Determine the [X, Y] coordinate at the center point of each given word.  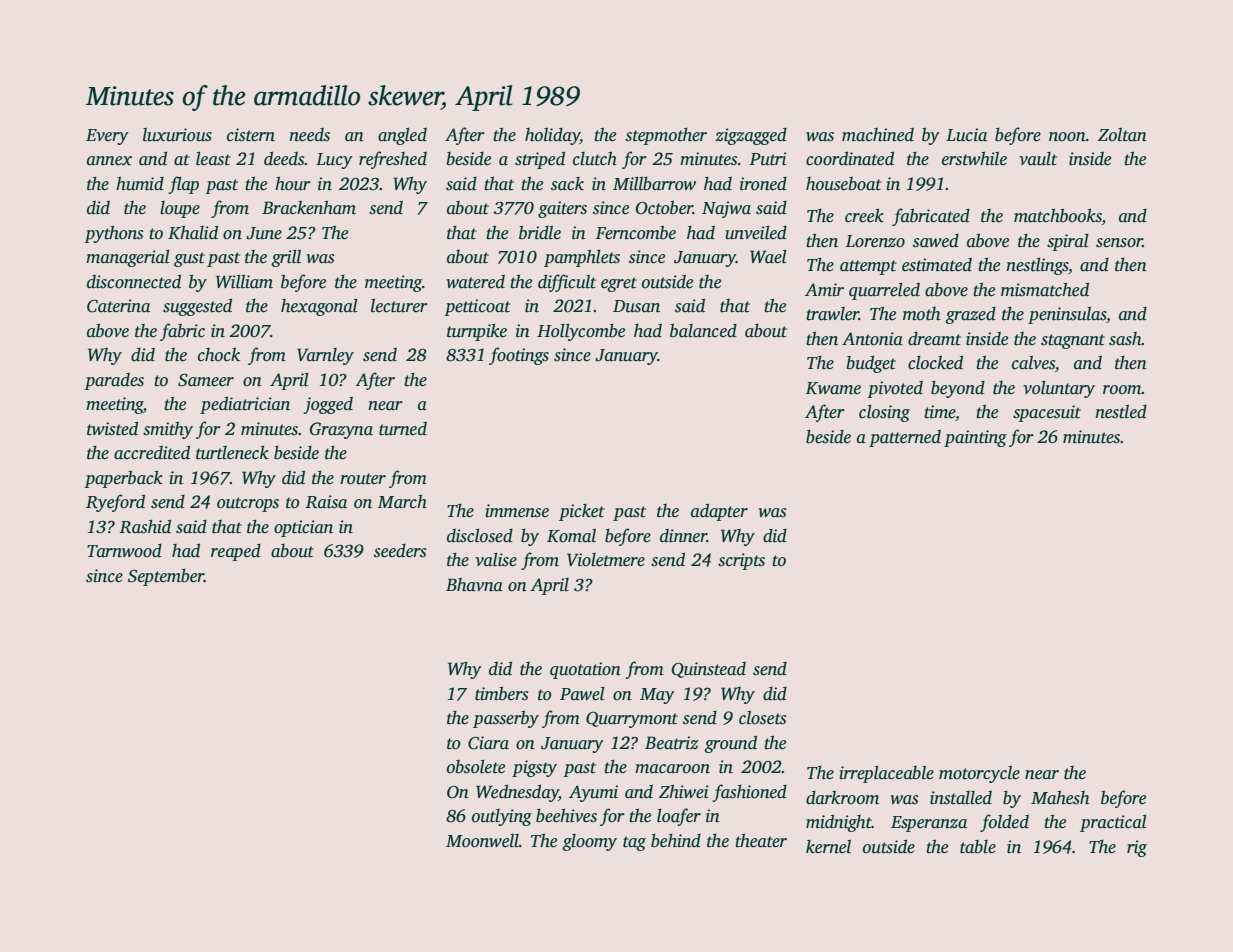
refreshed [393, 160]
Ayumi [593, 793]
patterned [905, 438]
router [363, 479]
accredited [152, 452]
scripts [741, 561]
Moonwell [482, 841]
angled [402, 136]
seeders [400, 551]
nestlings [1037, 266]
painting [975, 438]
